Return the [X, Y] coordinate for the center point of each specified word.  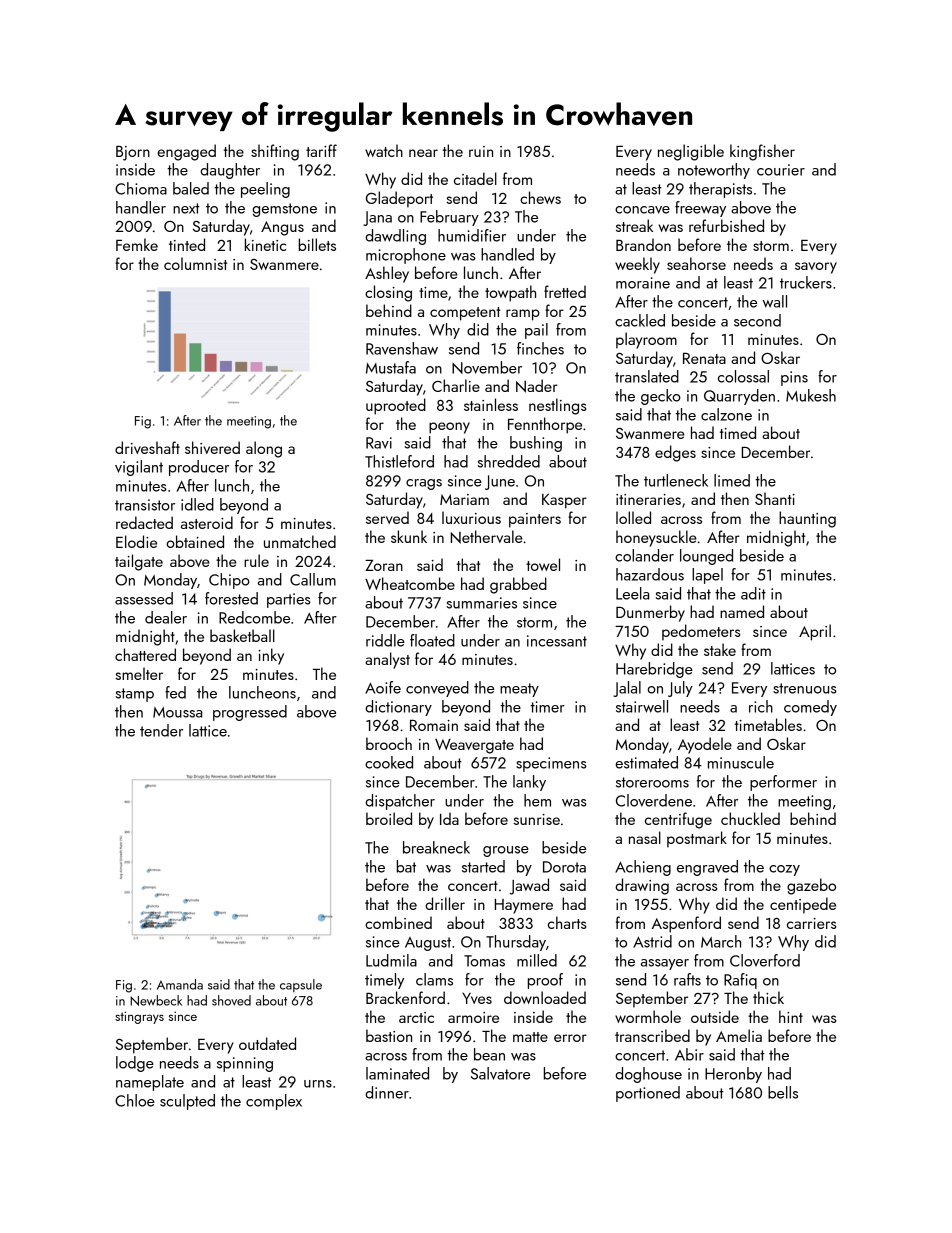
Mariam [464, 499]
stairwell [642, 706]
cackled [640, 320]
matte [530, 1037]
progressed [250, 713]
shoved [231, 1000]
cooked [389, 762]
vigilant [139, 468]
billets [317, 244]
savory [816, 268]
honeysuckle [656, 538]
